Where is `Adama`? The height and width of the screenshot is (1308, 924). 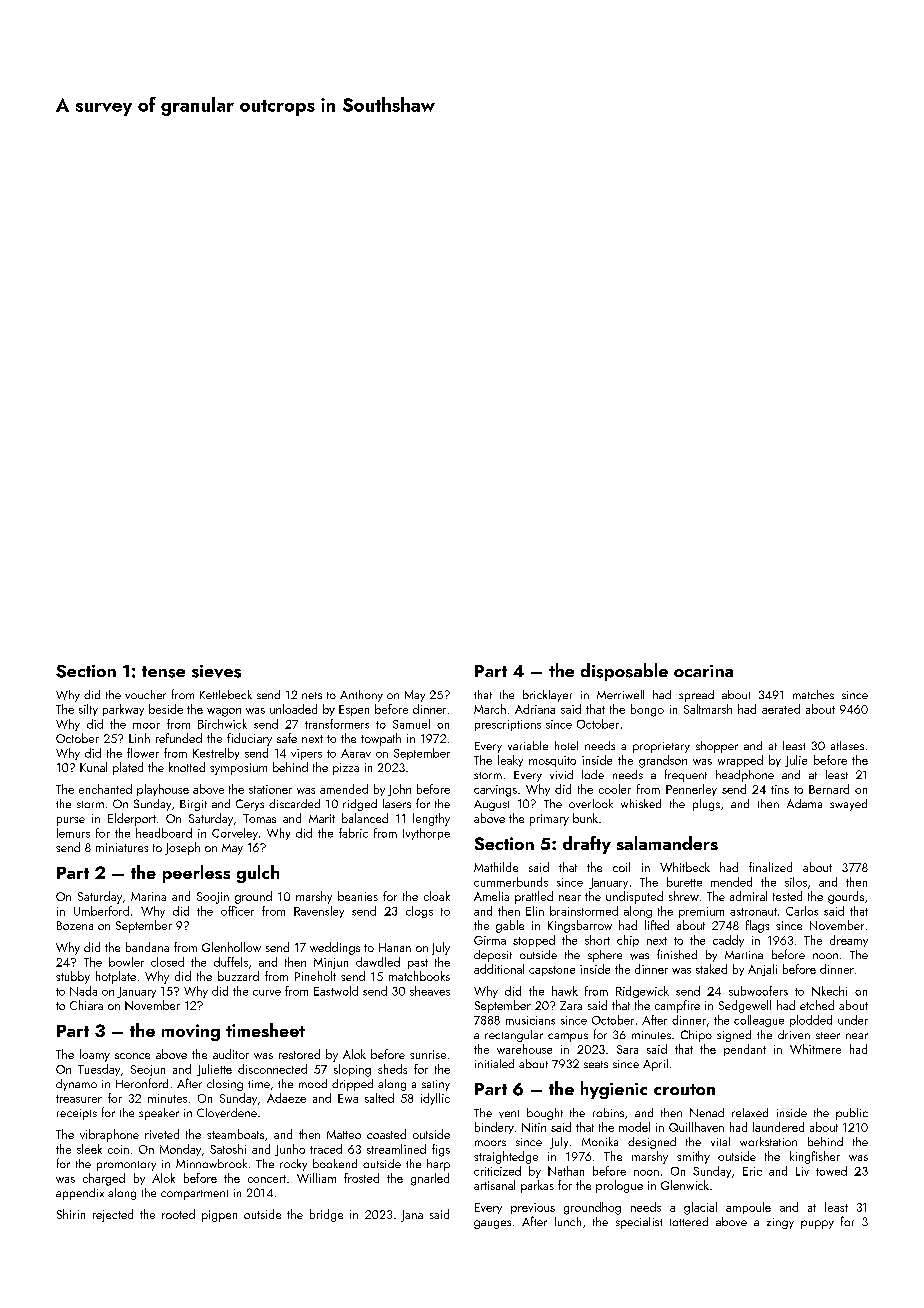 Adama is located at coordinates (804, 803).
